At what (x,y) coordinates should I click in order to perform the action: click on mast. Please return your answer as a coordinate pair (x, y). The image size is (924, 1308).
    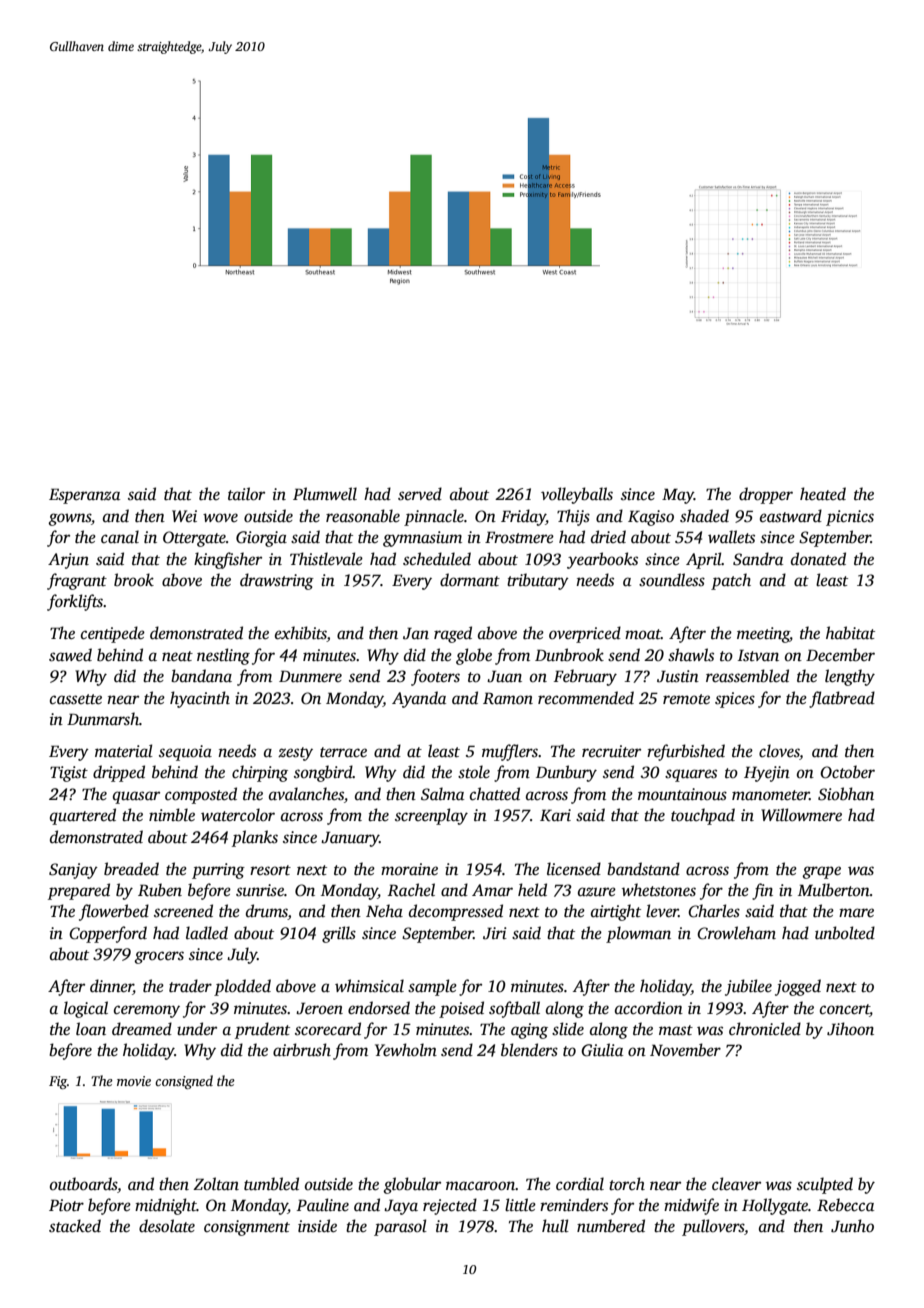
    Looking at the image, I should click on (676, 1030).
